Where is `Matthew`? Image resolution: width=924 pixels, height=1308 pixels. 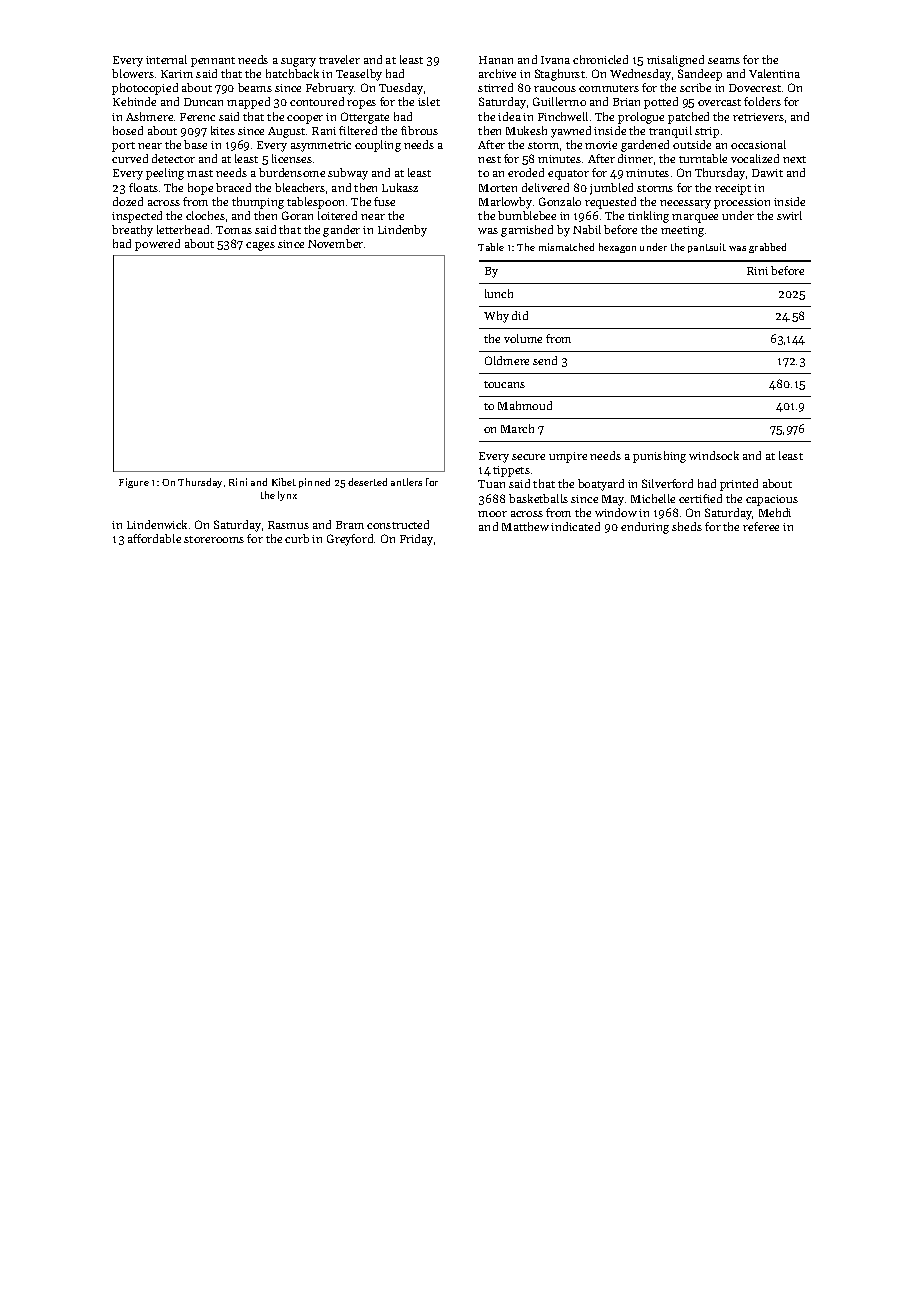 Matthew is located at coordinates (525, 526).
